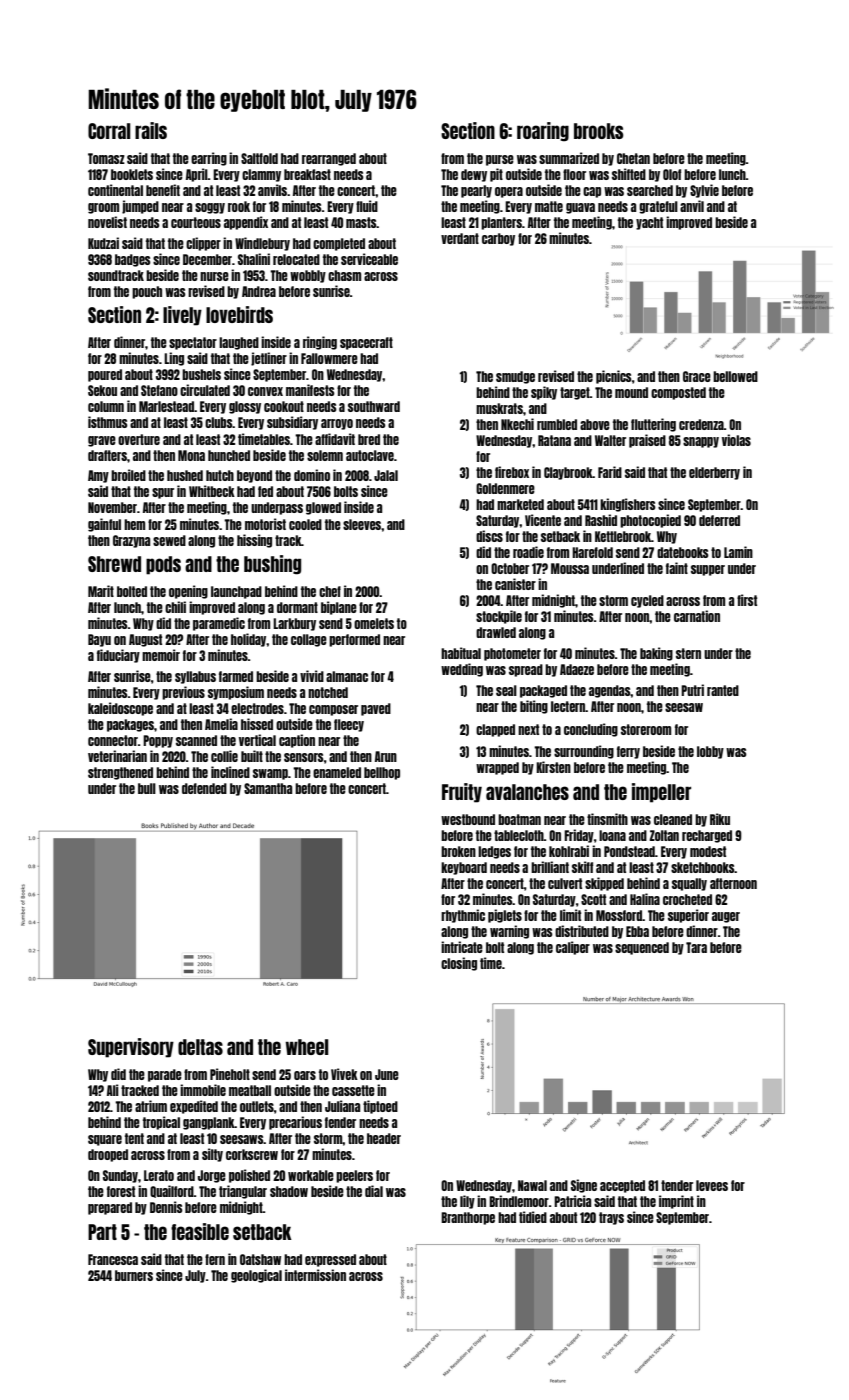 The image size is (849, 1400). What do you see at coordinates (533, 1217) in the screenshot?
I see `tidied` at bounding box center [533, 1217].
